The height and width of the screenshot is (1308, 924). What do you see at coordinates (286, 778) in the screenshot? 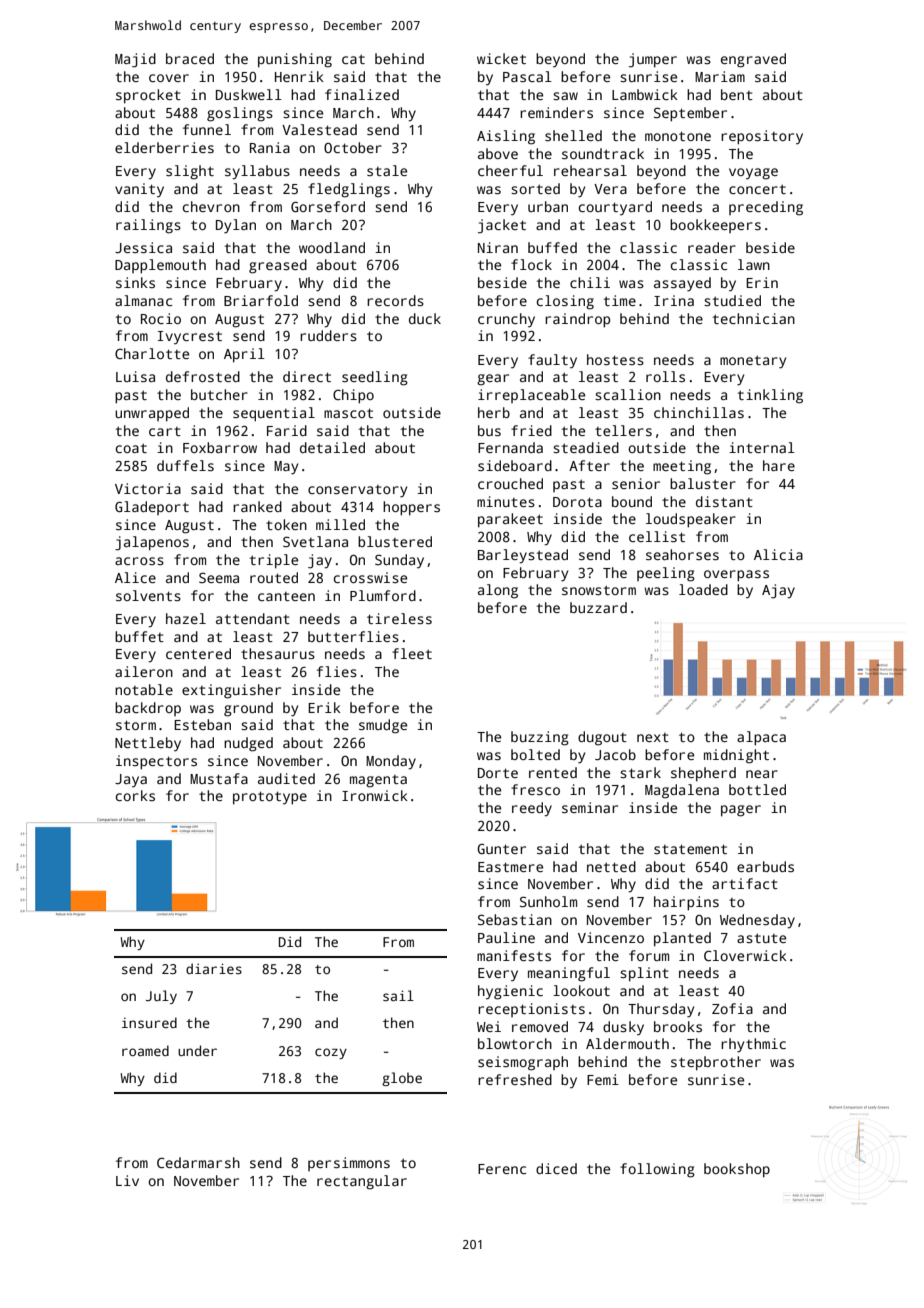
I see `audited` at bounding box center [286, 778].
